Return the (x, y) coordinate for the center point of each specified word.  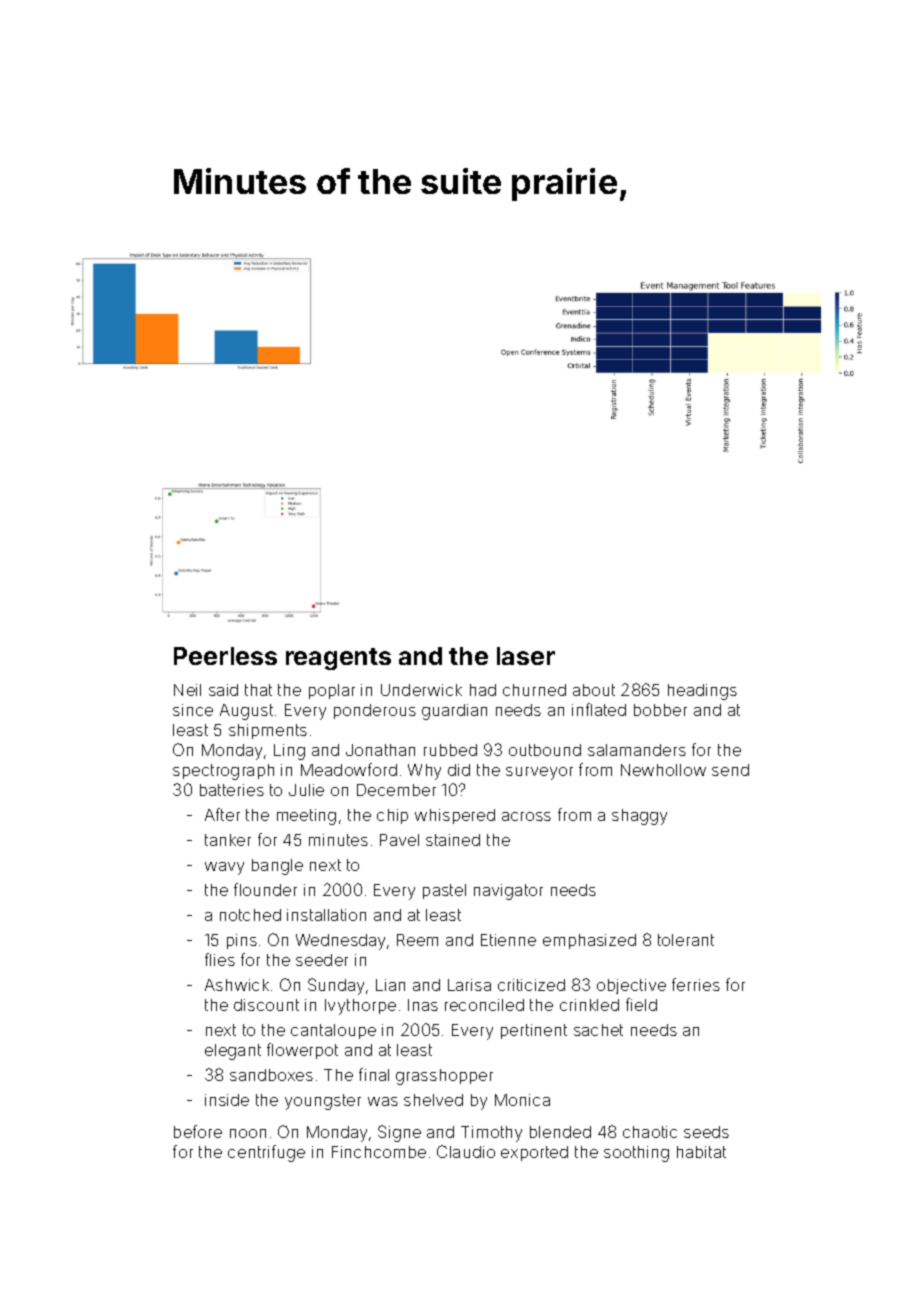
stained (453, 840)
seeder (322, 960)
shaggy (639, 817)
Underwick (421, 690)
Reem (417, 940)
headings (702, 692)
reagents (338, 659)
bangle (277, 867)
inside (227, 1100)
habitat (701, 1152)
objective (631, 986)
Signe (399, 1133)
